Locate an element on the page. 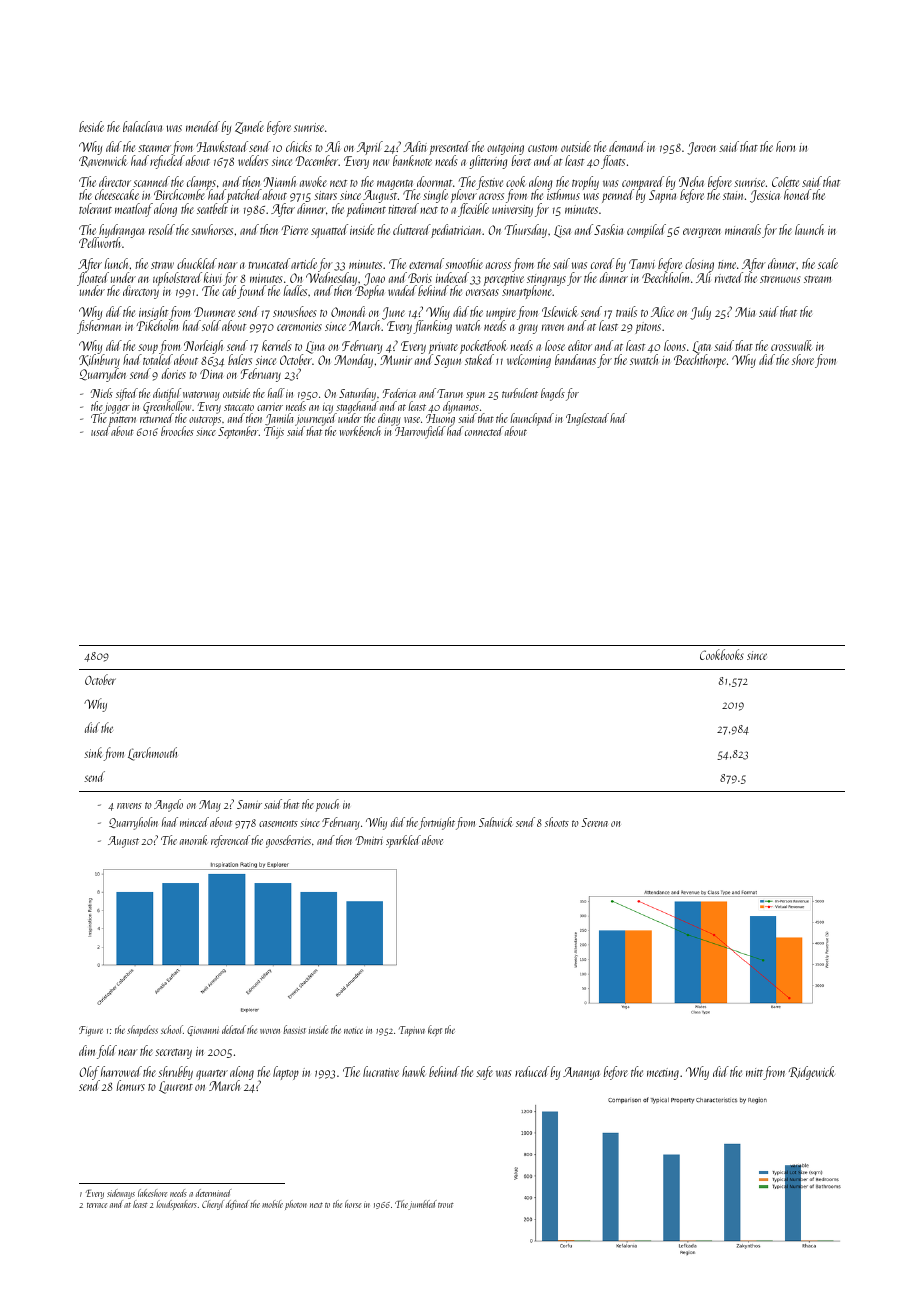 This image has height=1308, width=924. pouch is located at coordinates (327, 805).
